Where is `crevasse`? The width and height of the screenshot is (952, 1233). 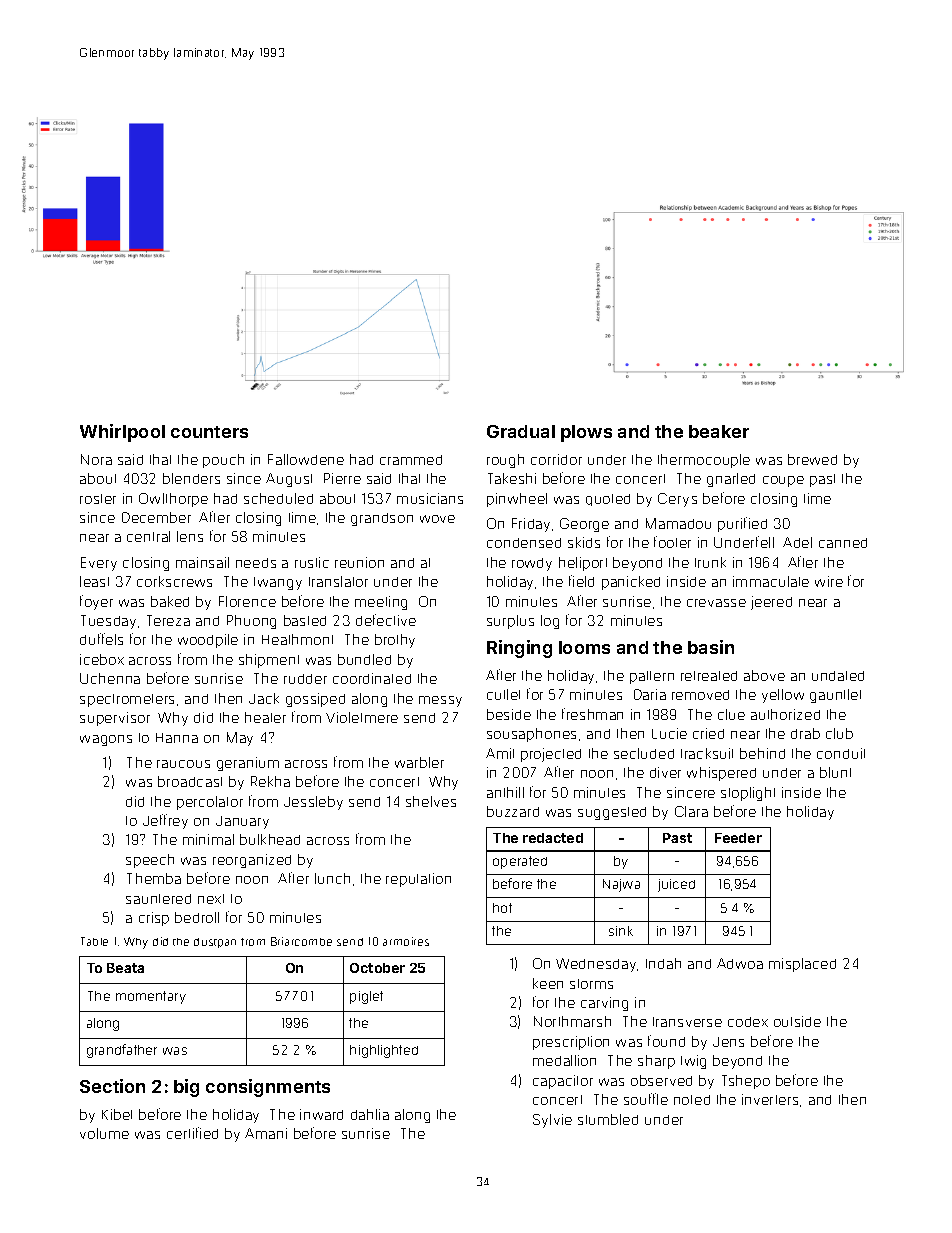 crevasse is located at coordinates (716, 603).
